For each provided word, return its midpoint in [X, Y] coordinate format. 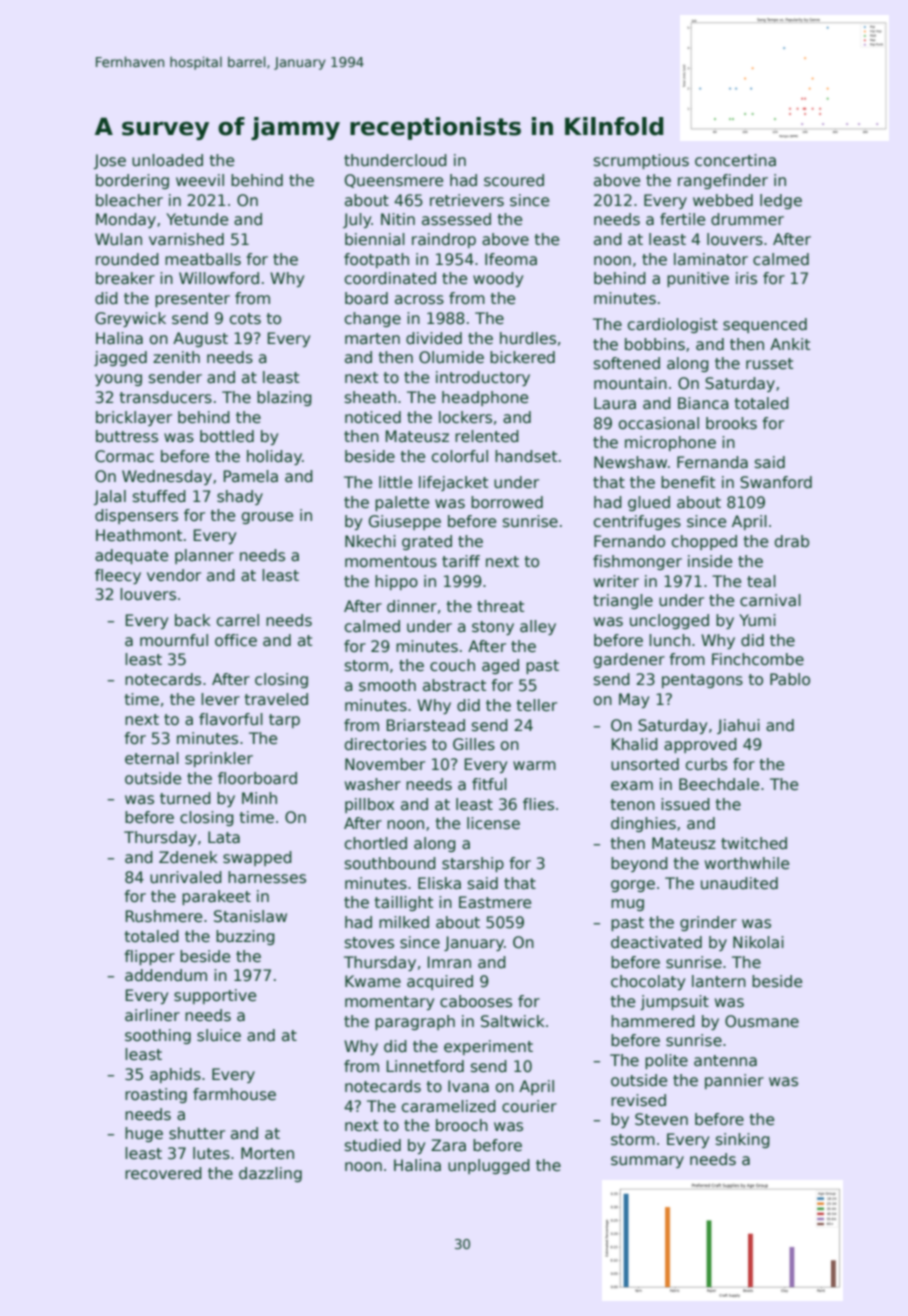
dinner [412, 606]
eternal [152, 758]
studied [373, 1145]
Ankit [790, 344]
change [373, 319]
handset [526, 456]
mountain [630, 383]
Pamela [251, 476]
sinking [743, 1140]
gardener [629, 660]
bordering [132, 181]
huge [144, 1134]
